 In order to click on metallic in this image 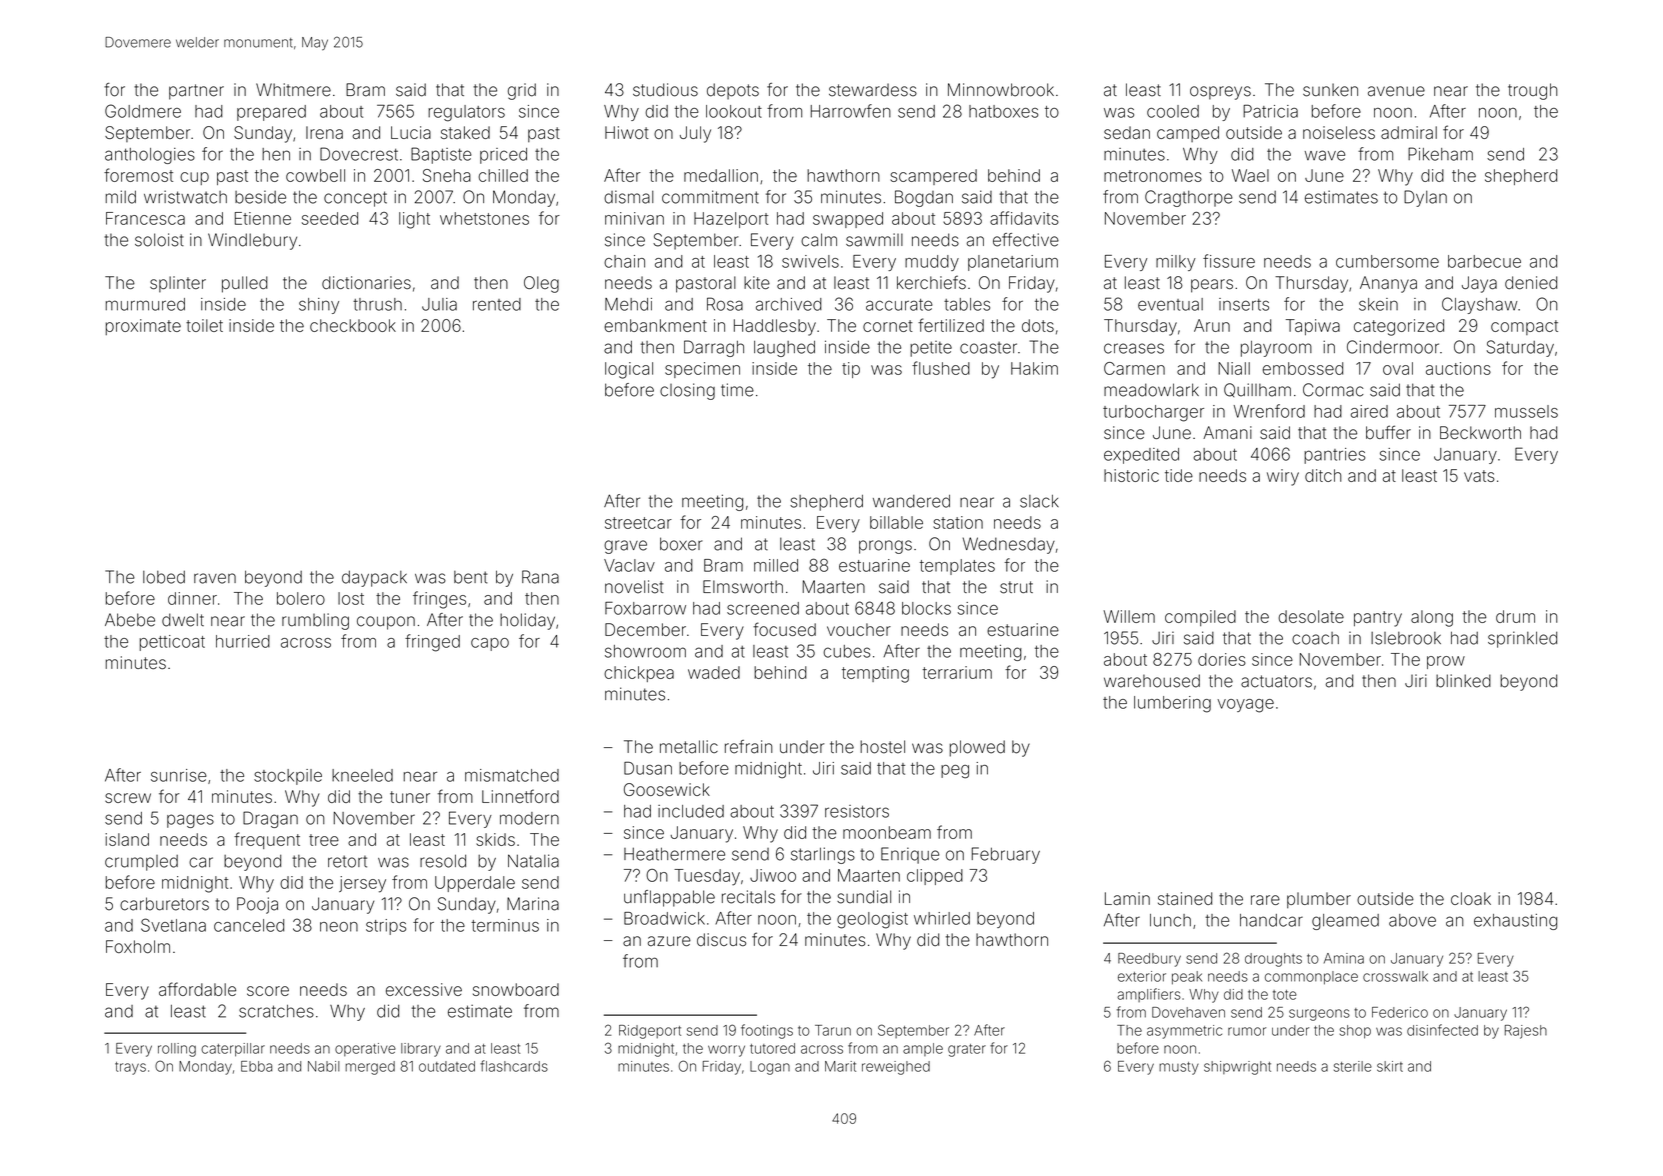, I will do `click(689, 747)`.
